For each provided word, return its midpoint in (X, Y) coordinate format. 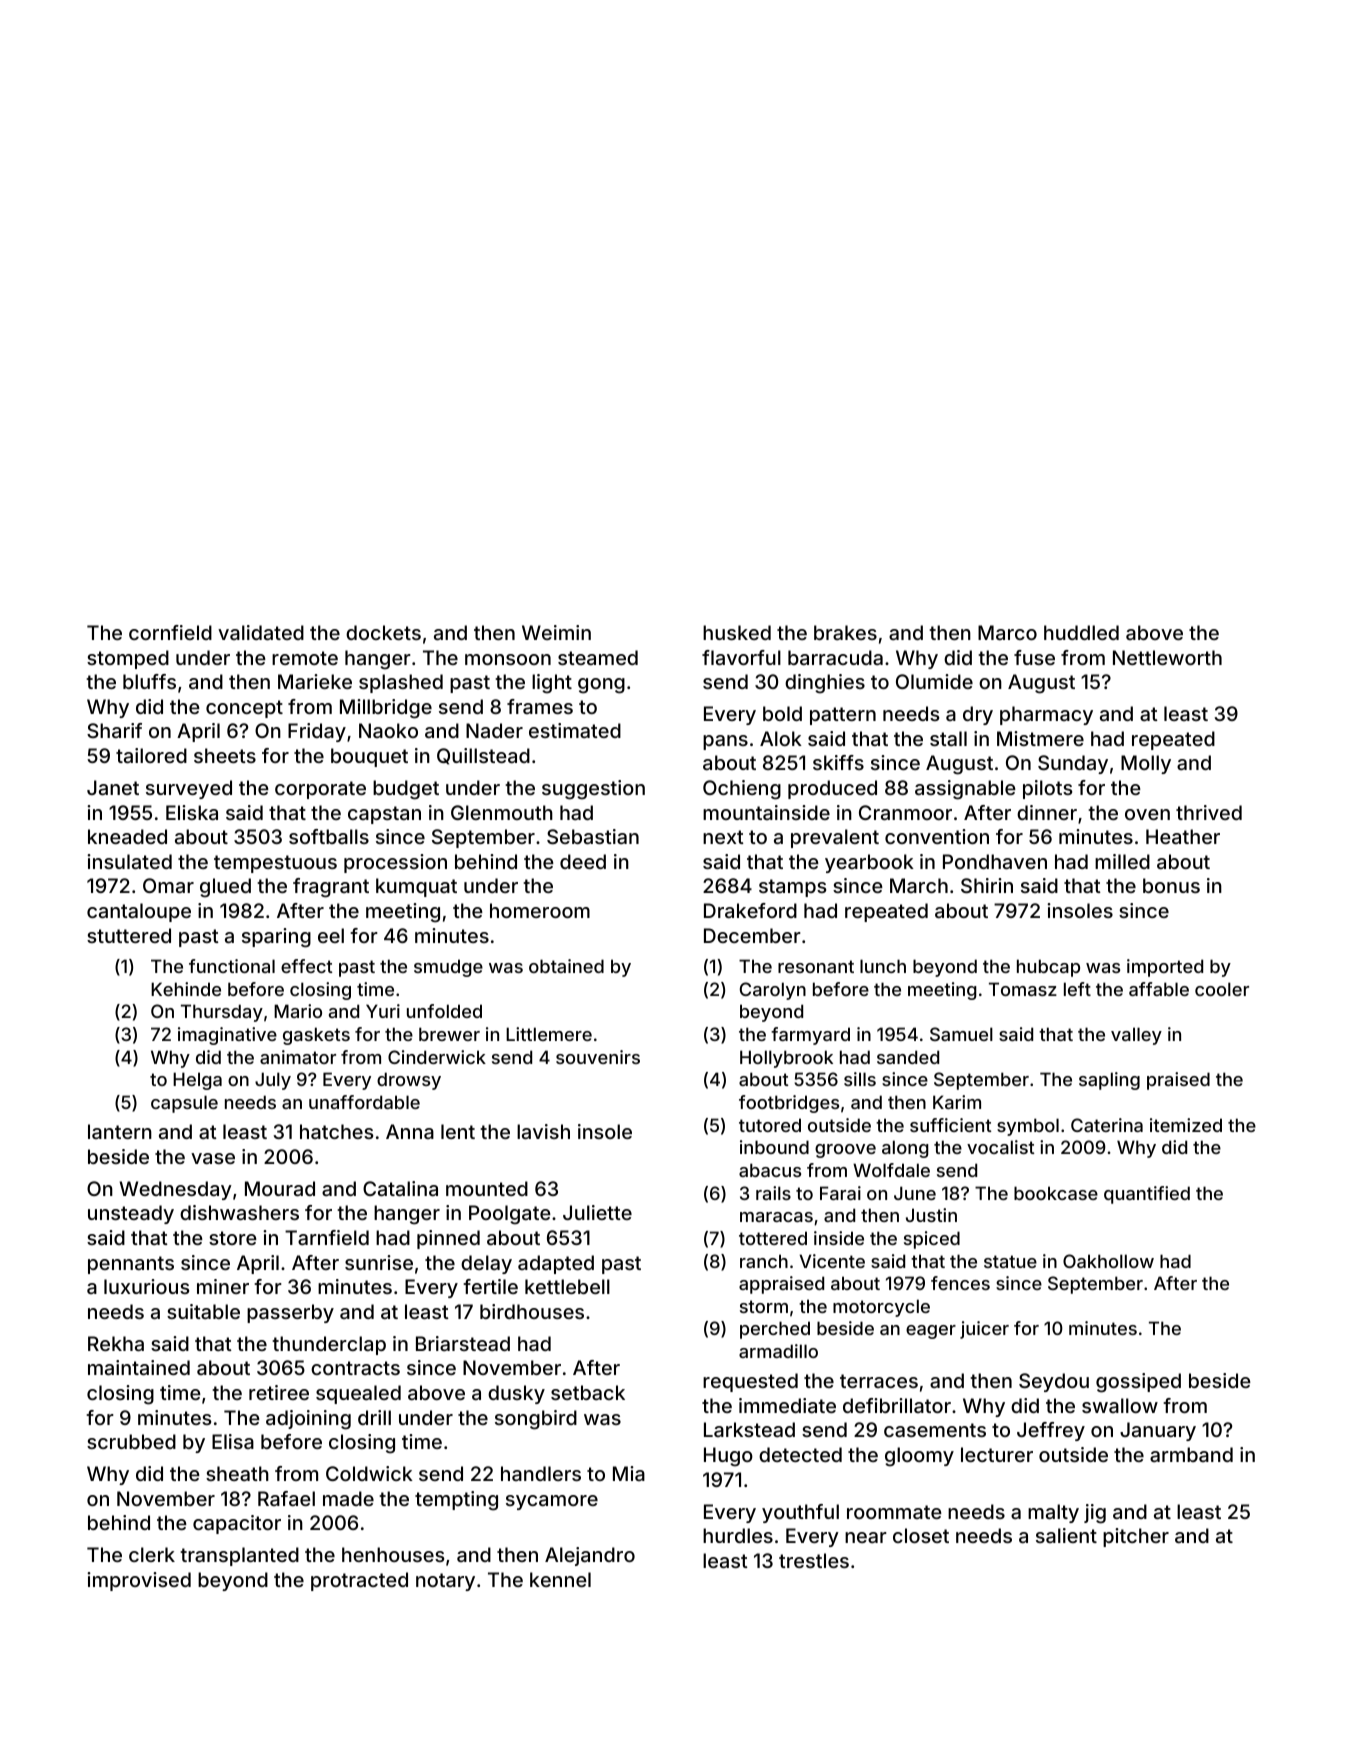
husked (737, 632)
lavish (543, 1131)
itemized (1186, 1125)
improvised (139, 1581)
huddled (1081, 632)
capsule (184, 1104)
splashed (401, 683)
